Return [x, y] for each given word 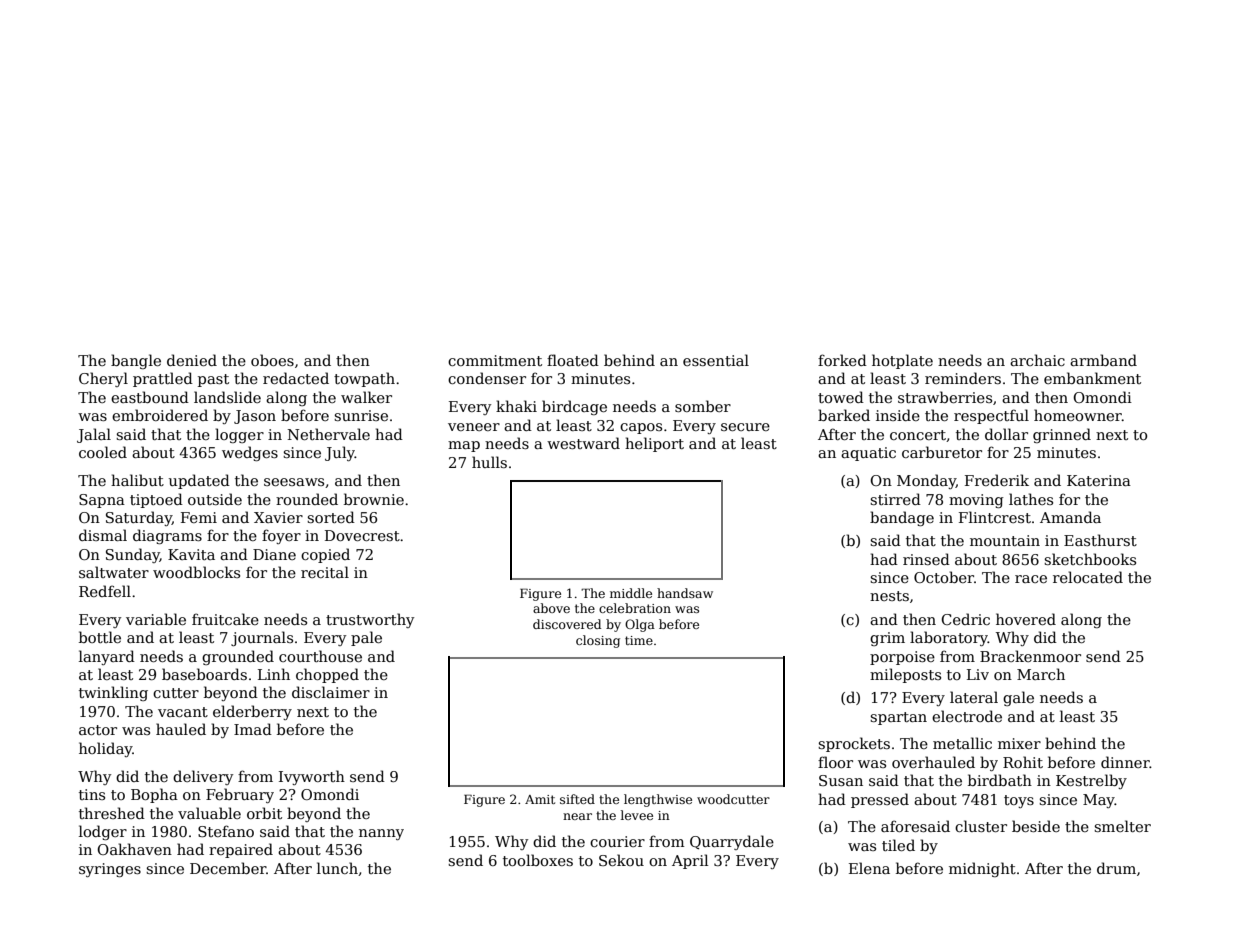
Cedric [965, 619]
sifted [577, 799]
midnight [982, 869]
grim [887, 639]
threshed [112, 813]
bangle [136, 361]
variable [156, 619]
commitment [495, 360]
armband [1103, 360]
